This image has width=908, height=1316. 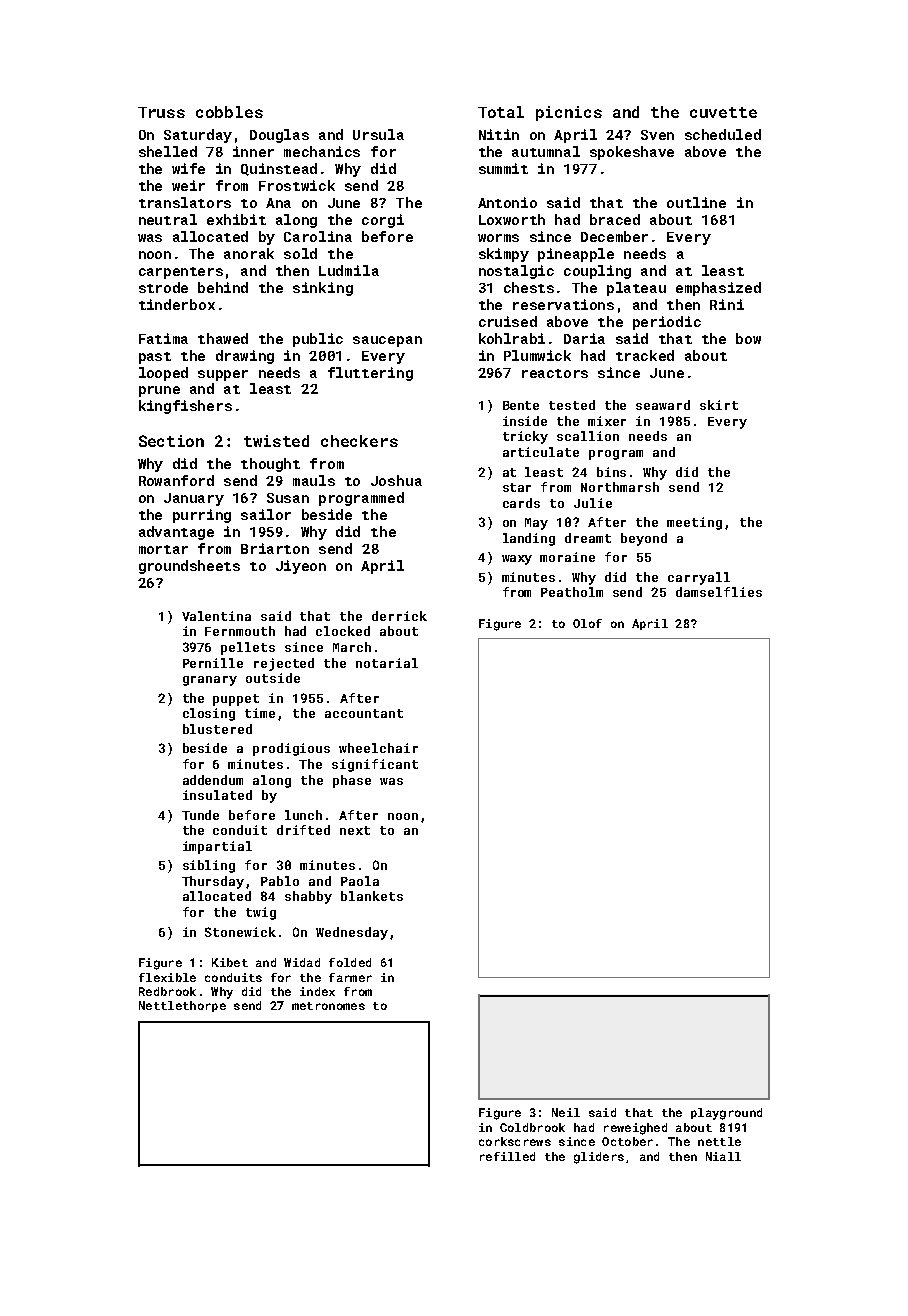 I want to click on cobbles, so click(x=229, y=112).
